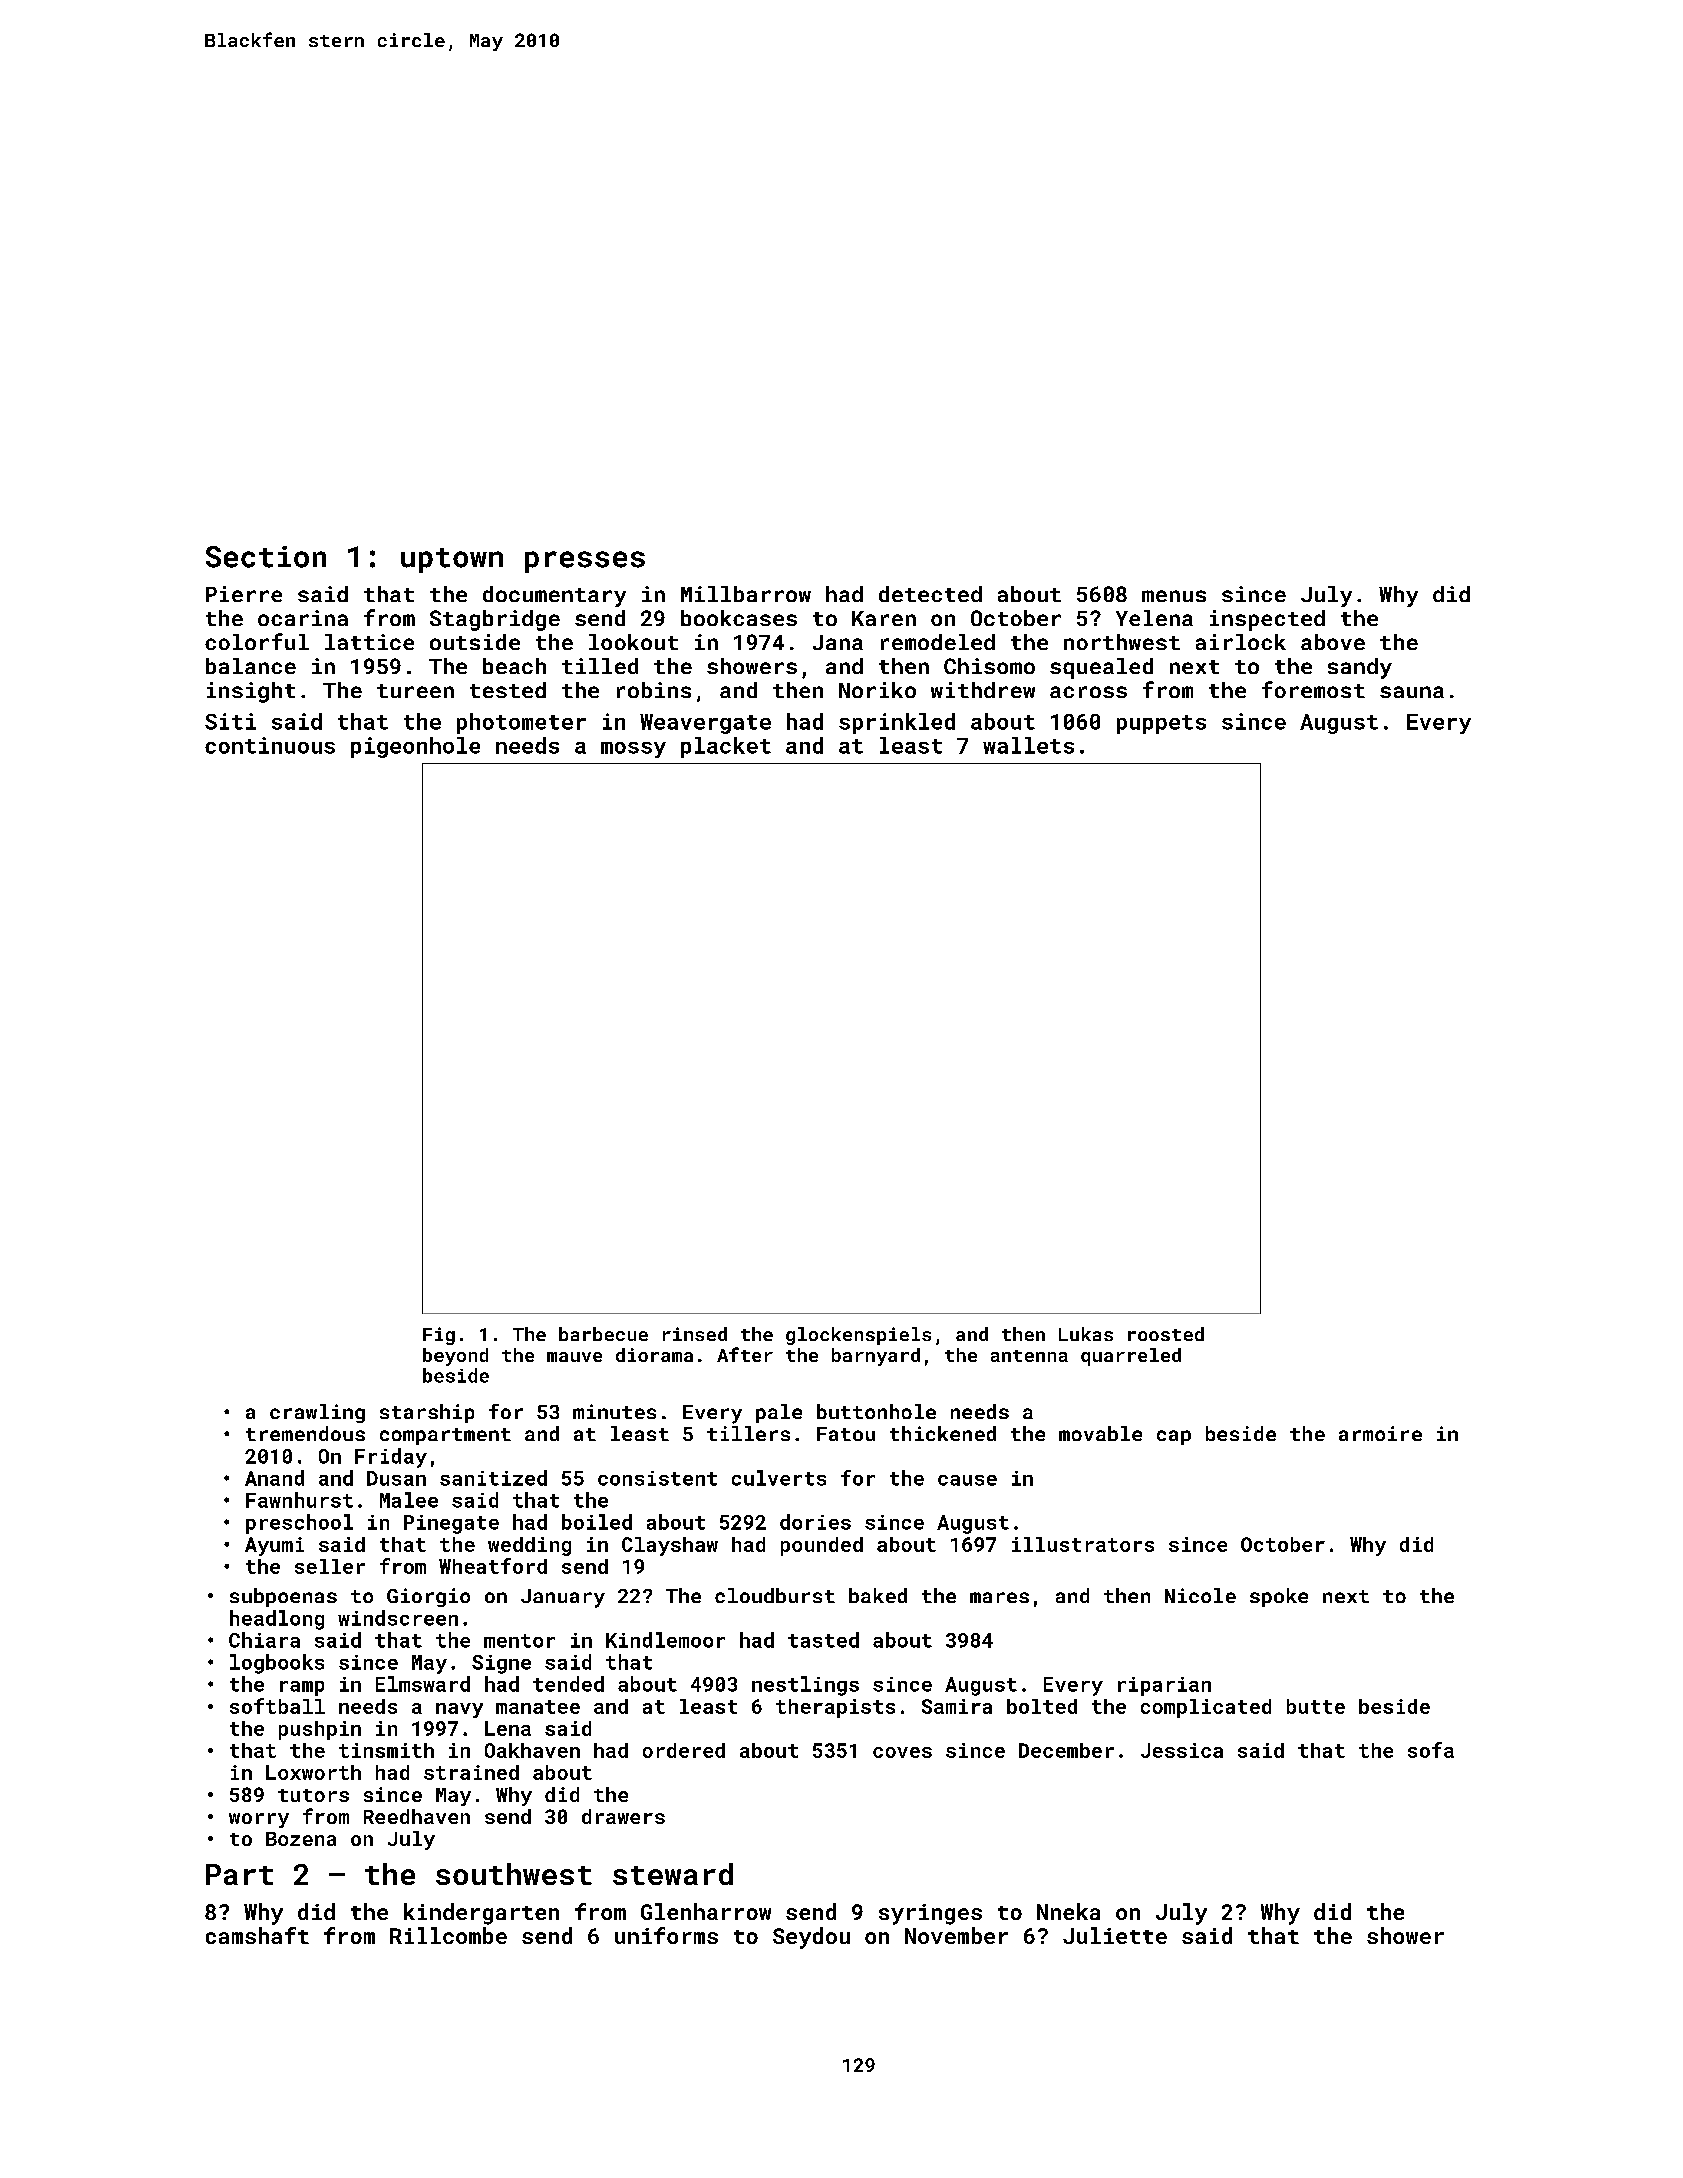 This image has width=1683, height=2178. What do you see at coordinates (471, 1772) in the image?
I see `strained` at bounding box center [471, 1772].
